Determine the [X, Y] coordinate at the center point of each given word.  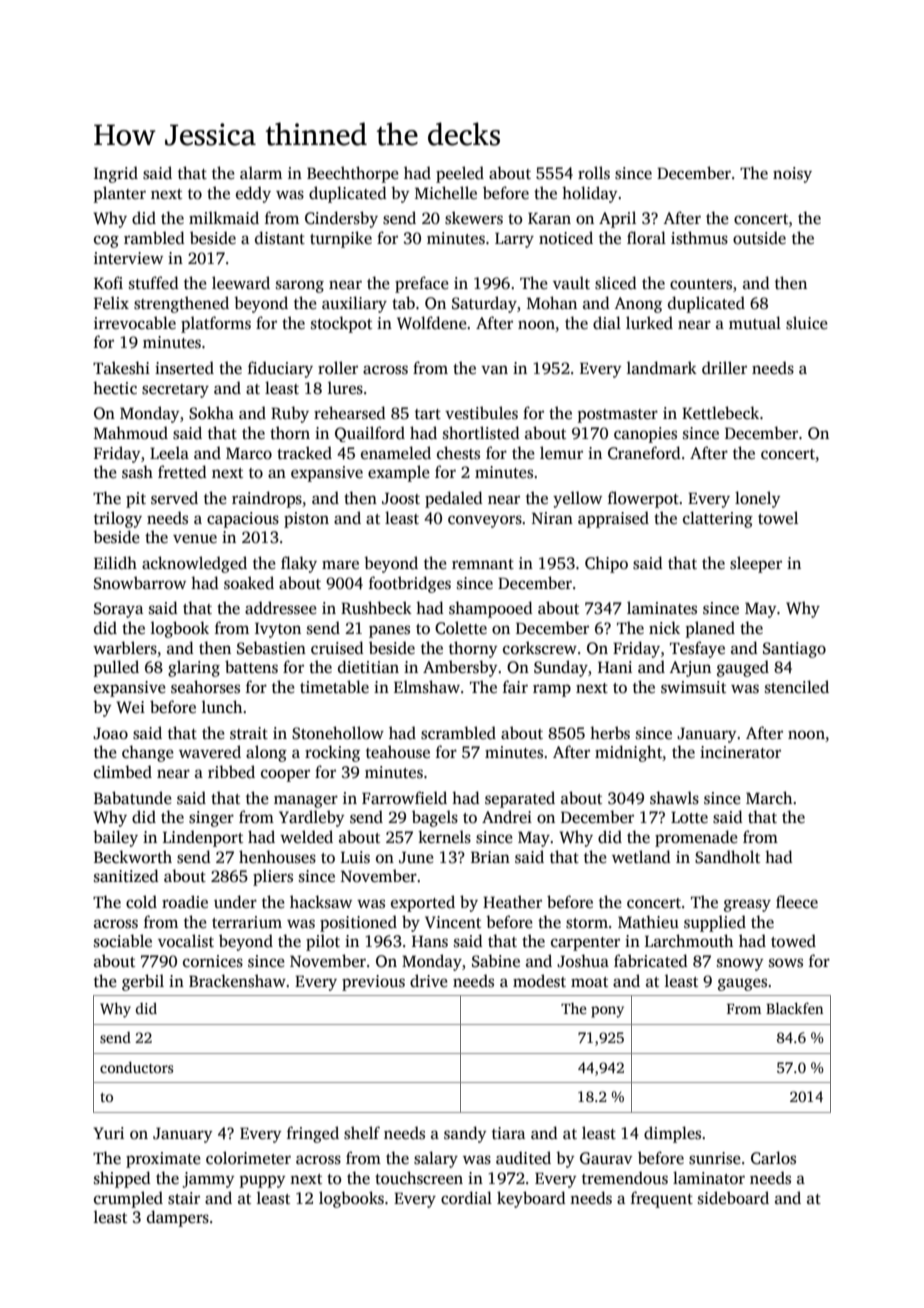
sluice [807, 323]
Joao [110, 733]
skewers [474, 218]
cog [106, 241]
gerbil [143, 982]
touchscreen [419, 1178]
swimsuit [693, 687]
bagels [435, 818]
